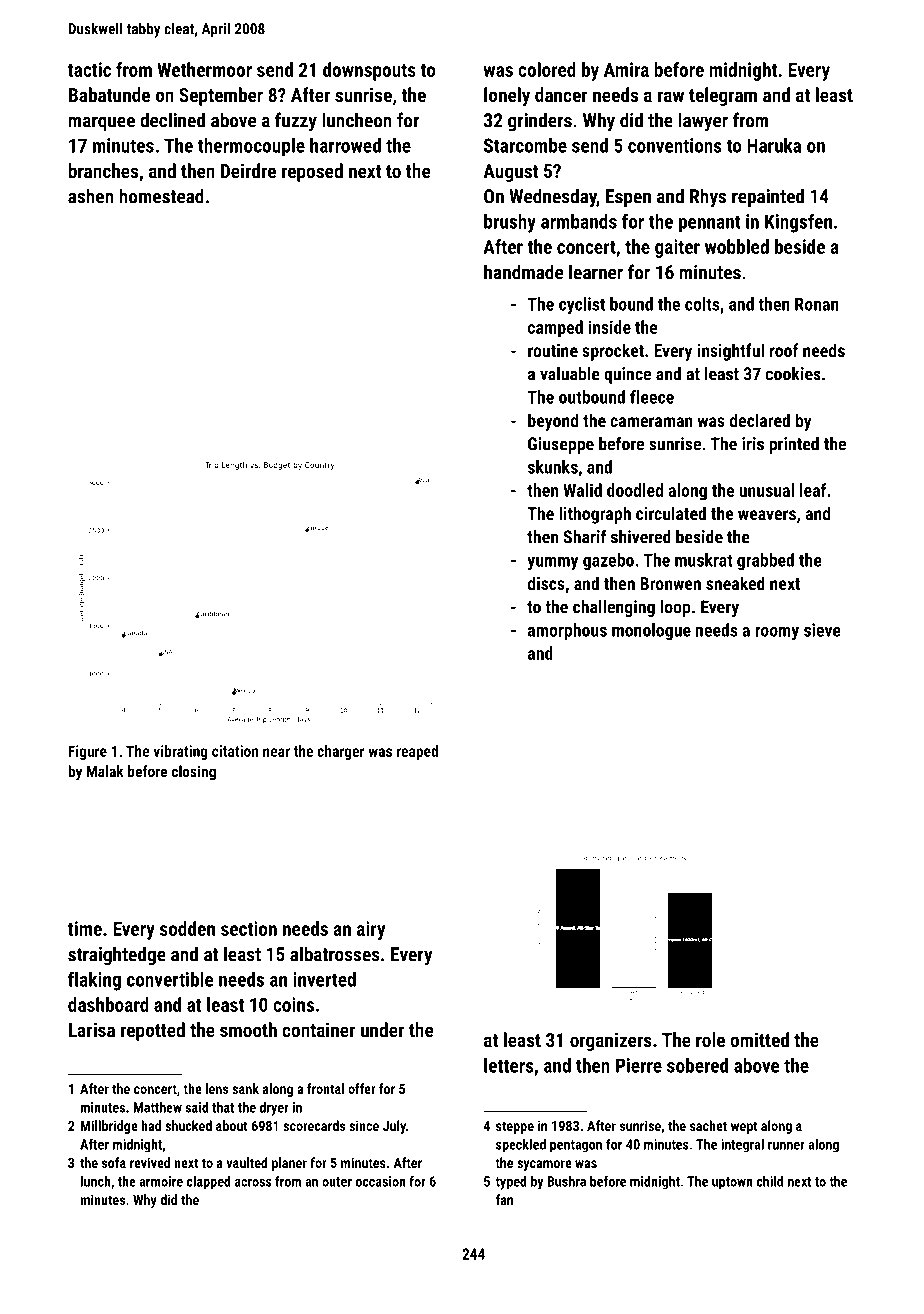  Describe the element at coordinates (777, 634) in the screenshot. I see `roomy` at that location.
